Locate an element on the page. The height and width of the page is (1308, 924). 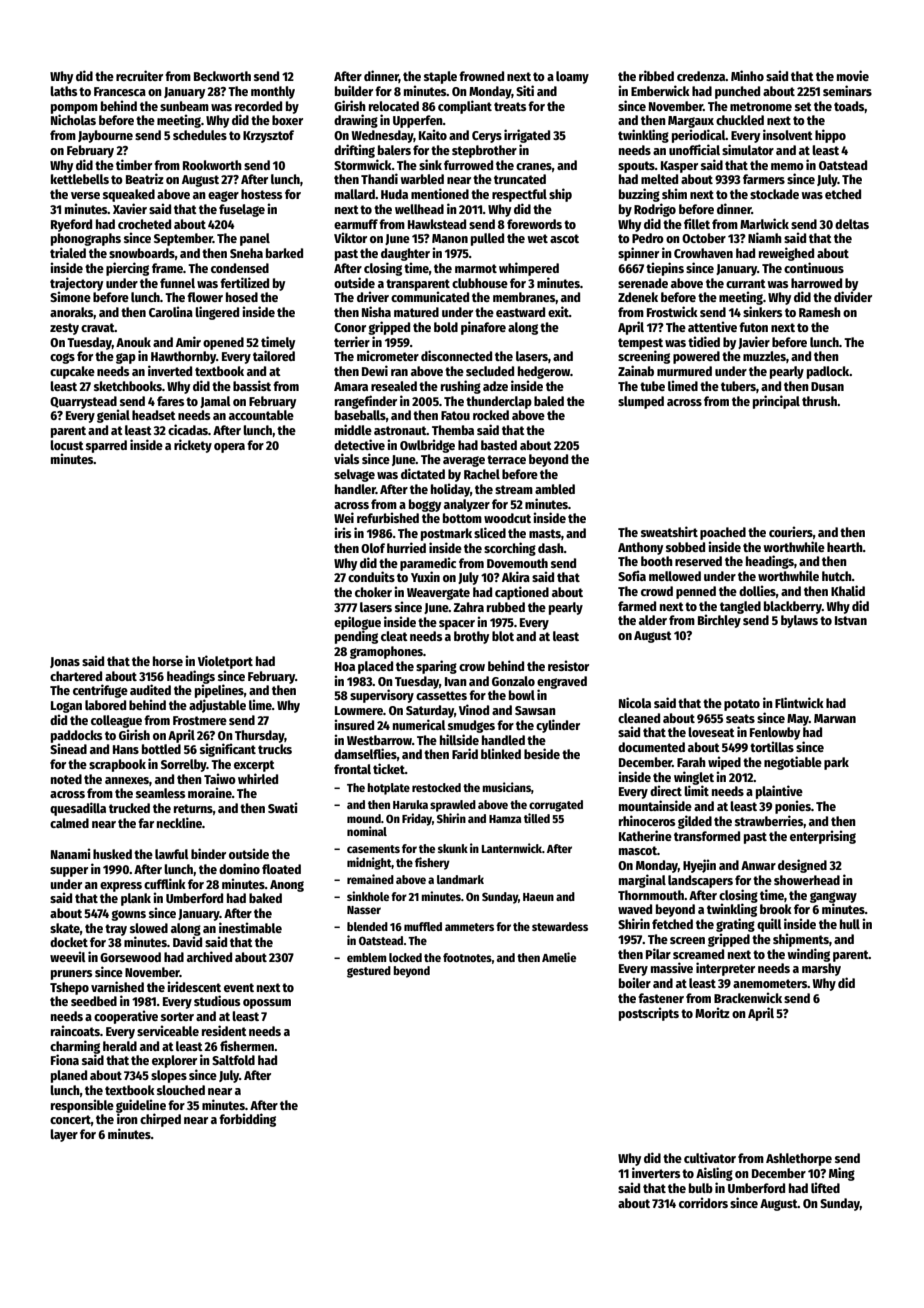
accountable is located at coordinates (261, 415).
